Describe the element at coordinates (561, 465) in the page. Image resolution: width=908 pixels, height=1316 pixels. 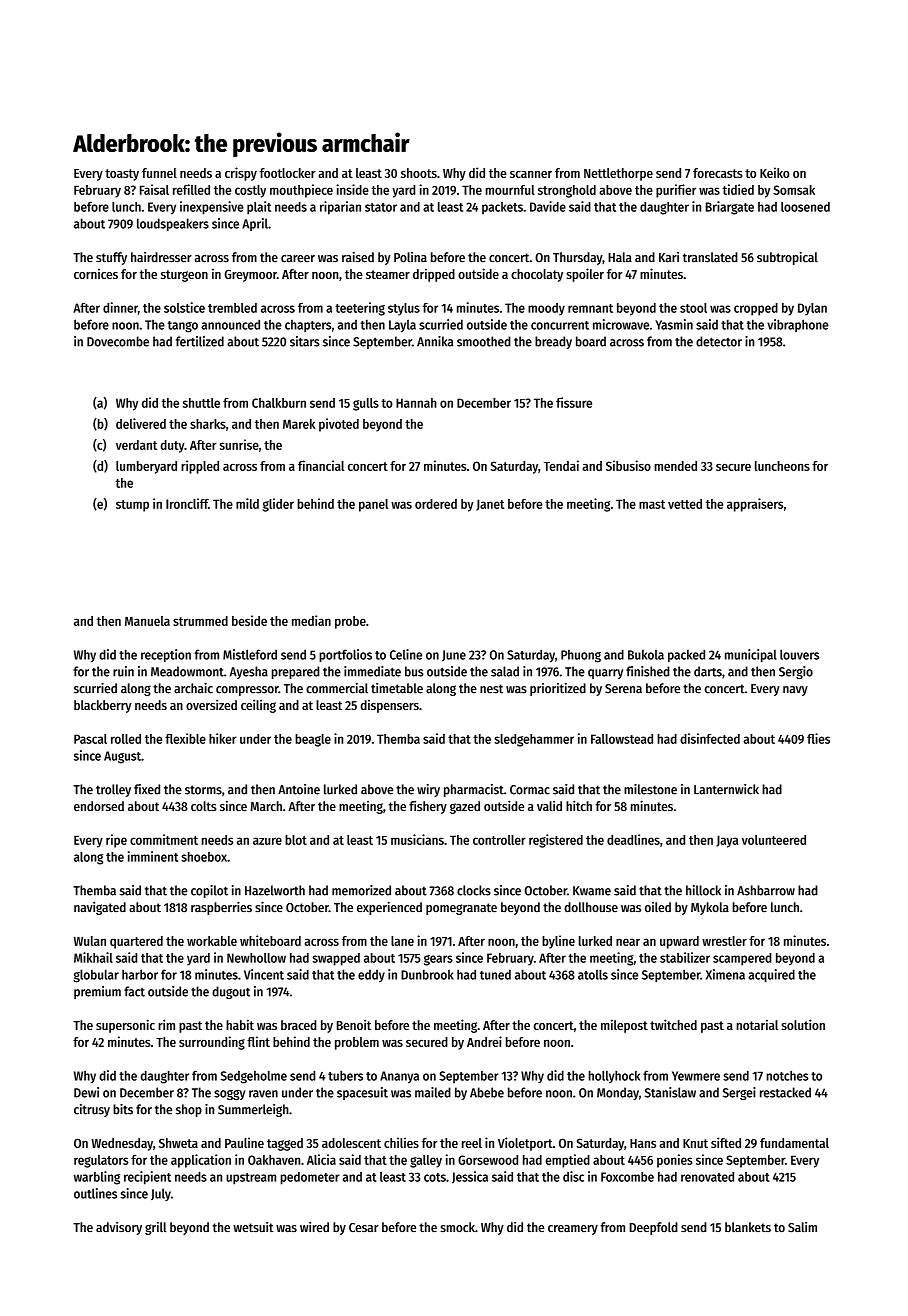
I see `Tendai` at that location.
